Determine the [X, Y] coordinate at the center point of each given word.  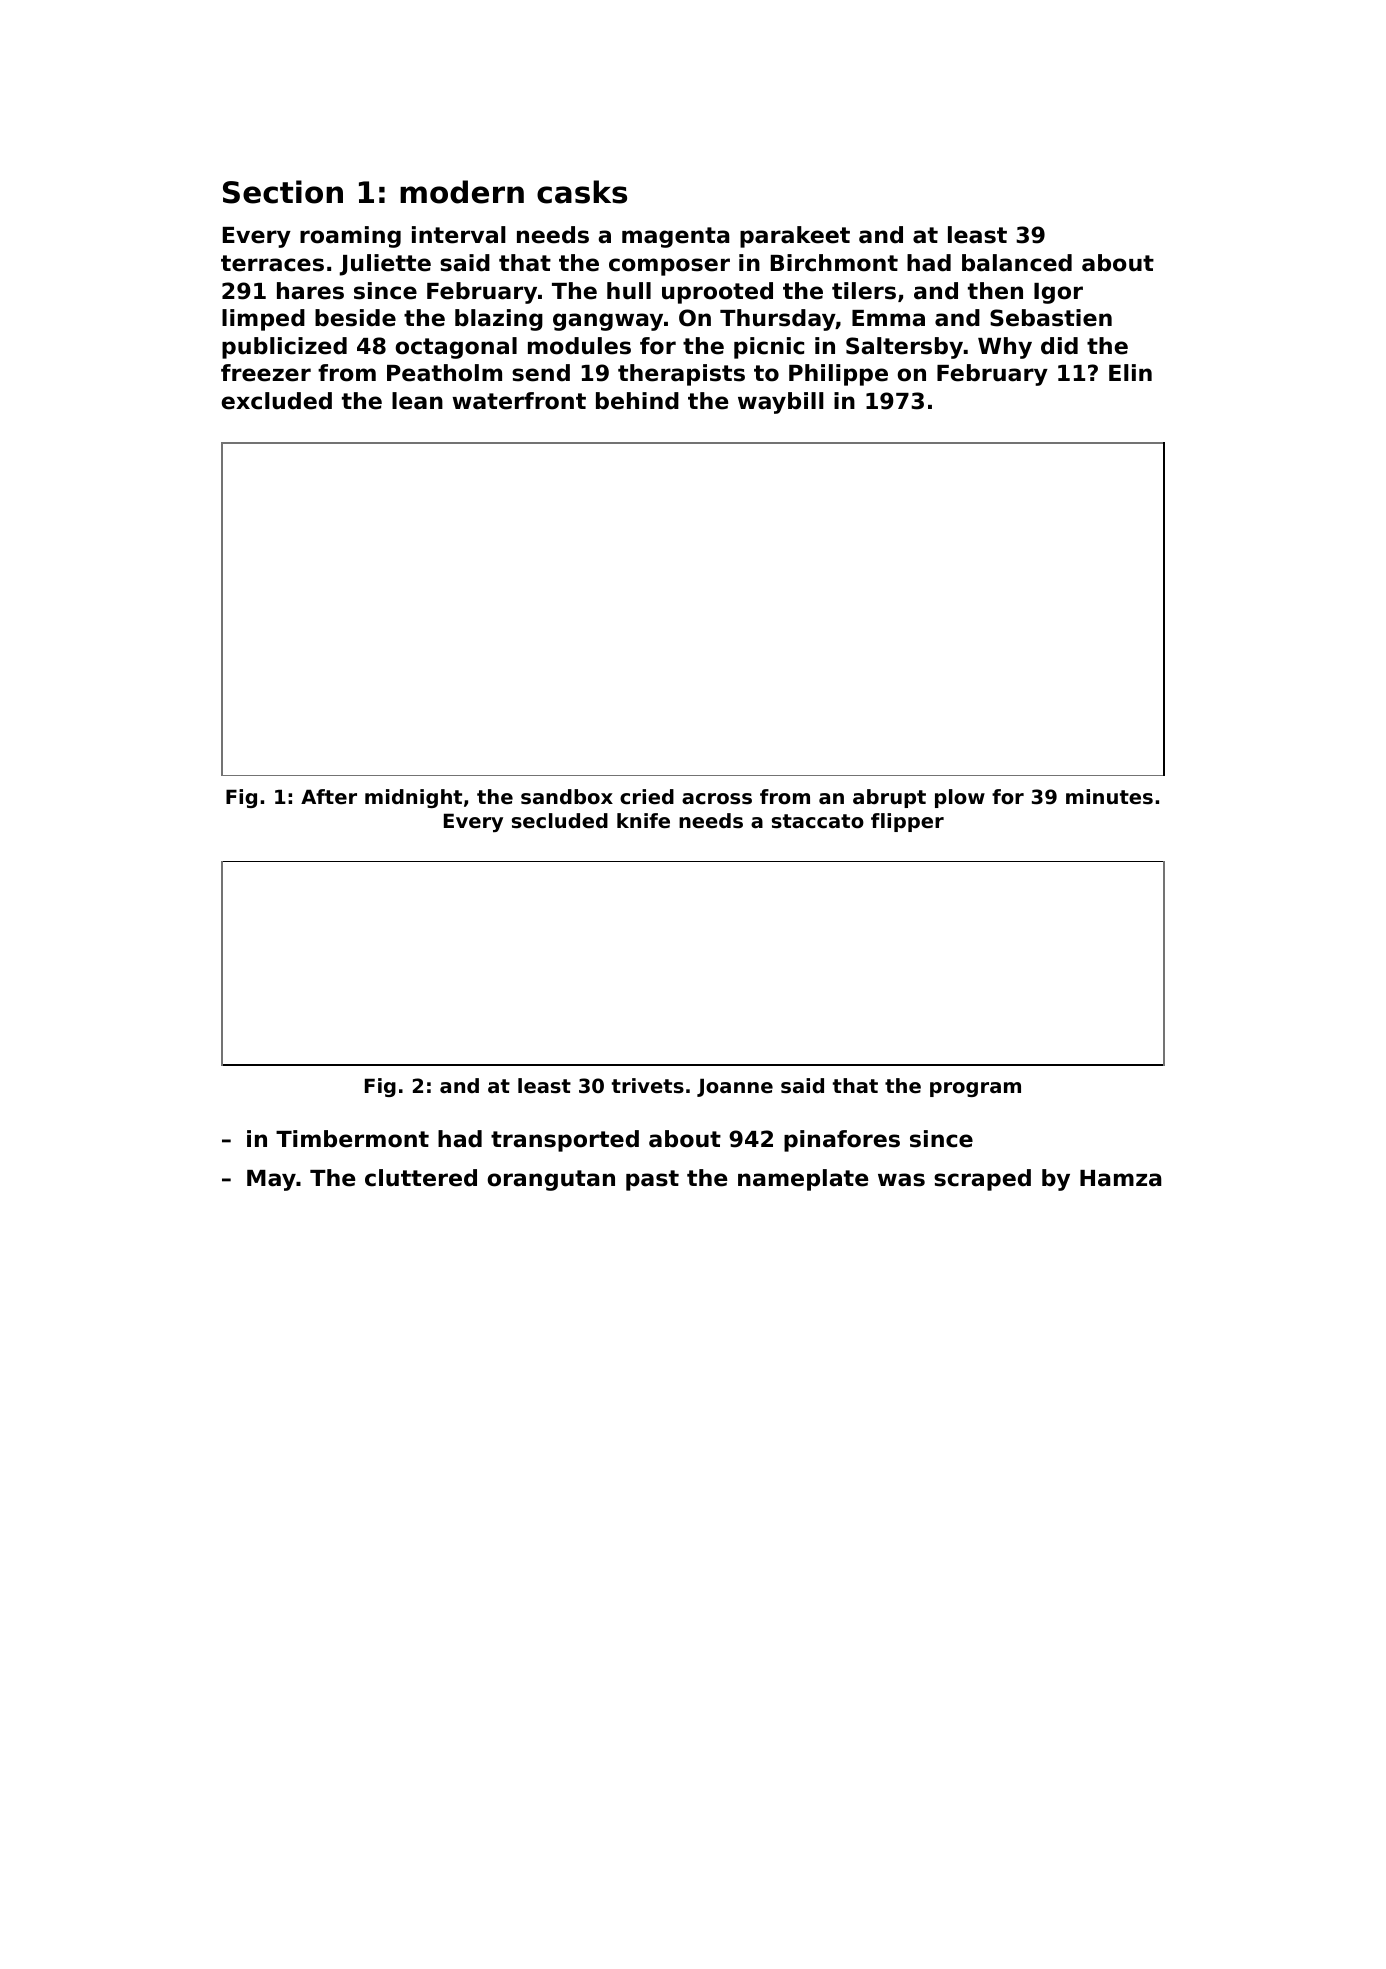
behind [637, 401]
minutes [1109, 797]
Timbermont [352, 1139]
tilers [864, 291]
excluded [277, 401]
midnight [413, 798]
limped [263, 320]
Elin [1130, 372]
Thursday [778, 320]
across [717, 799]
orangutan [551, 1180]
